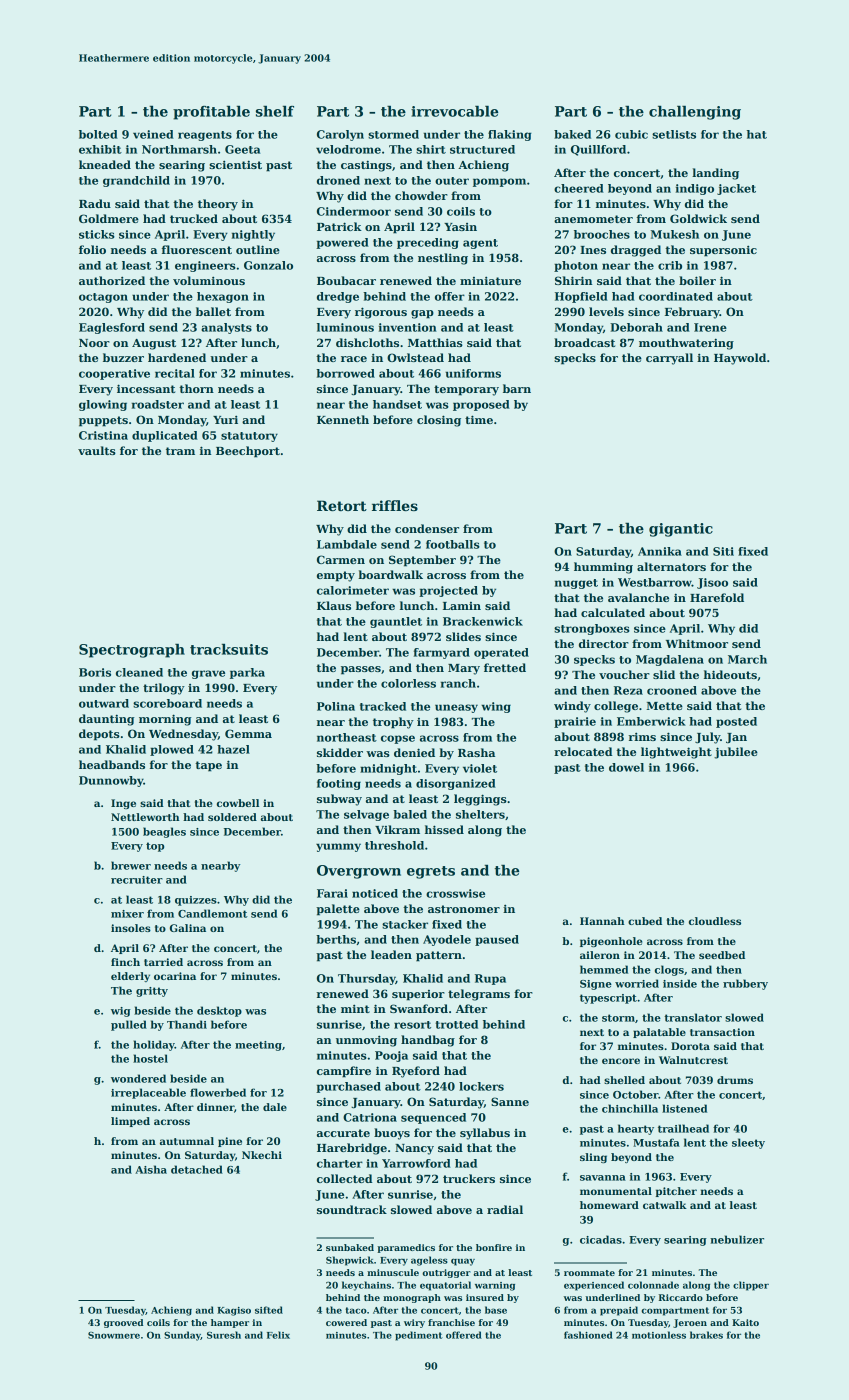 This document has width=849, height=1400. What do you see at coordinates (232, 817) in the document?
I see `soldered` at bounding box center [232, 817].
